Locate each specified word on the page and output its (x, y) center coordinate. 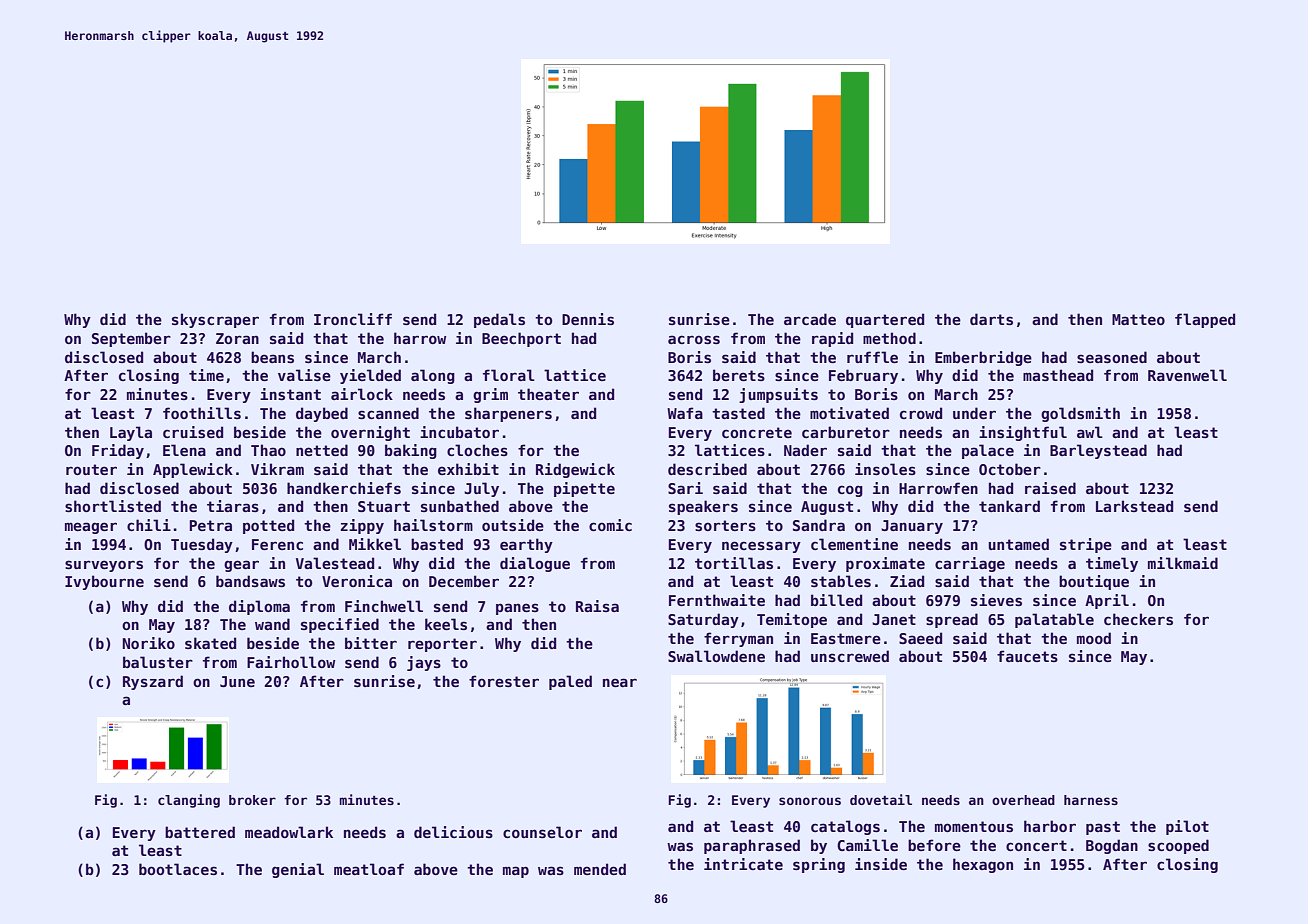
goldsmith (1080, 414)
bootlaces (178, 869)
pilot (1187, 827)
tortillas (734, 563)
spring (819, 865)
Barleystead (1098, 451)
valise (304, 375)
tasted (738, 413)
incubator (459, 432)
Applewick (193, 470)
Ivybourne (104, 582)
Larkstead (1134, 506)
